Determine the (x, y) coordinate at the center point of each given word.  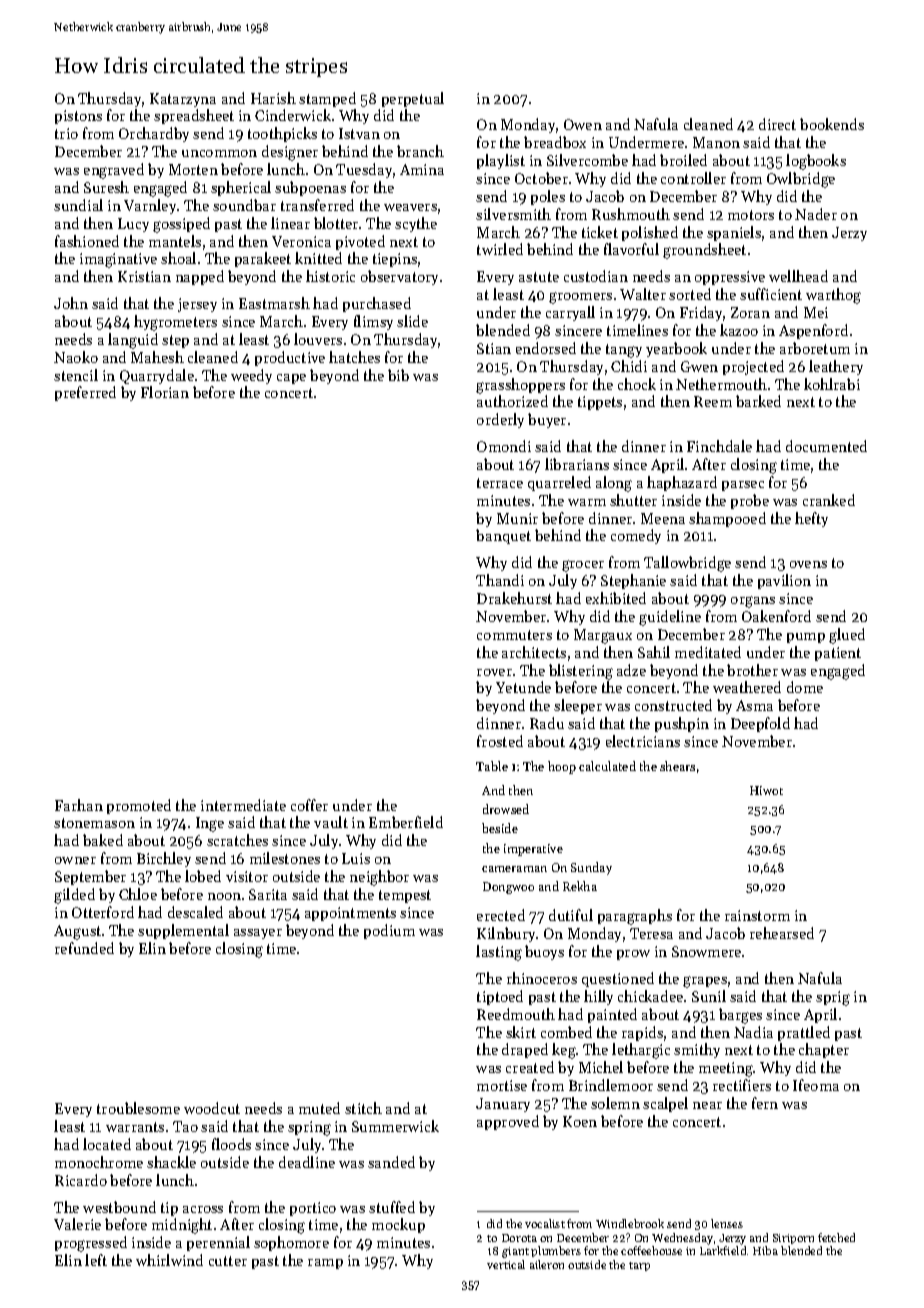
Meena (663, 518)
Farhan (79, 805)
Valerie (77, 1224)
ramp (325, 1264)
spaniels (734, 233)
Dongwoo (508, 888)
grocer (583, 566)
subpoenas (310, 188)
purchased (377, 304)
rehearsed (782, 933)
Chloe (138, 894)
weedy (251, 376)
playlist (501, 161)
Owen (583, 124)
